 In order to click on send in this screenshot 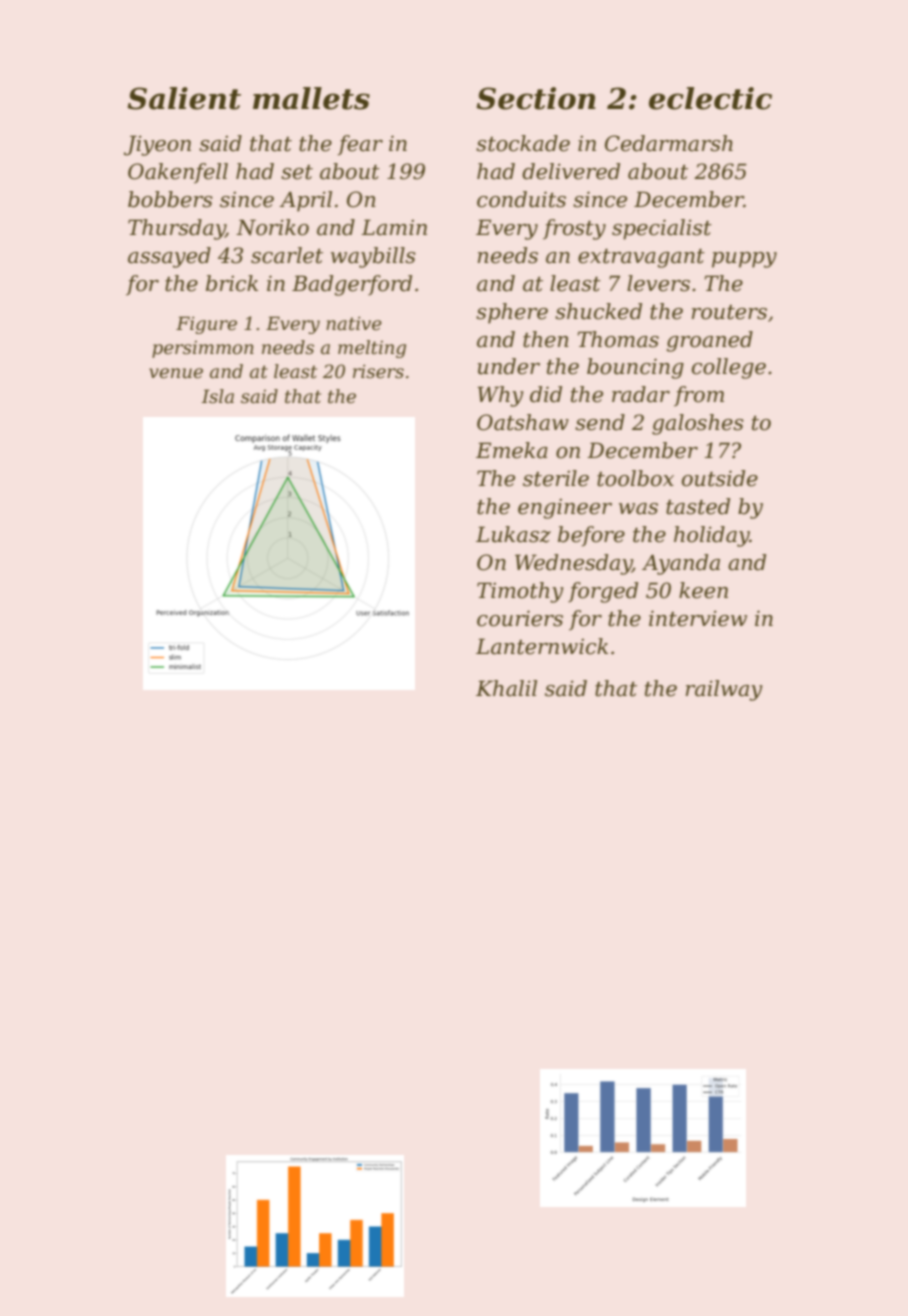, I will do `click(600, 422)`.
